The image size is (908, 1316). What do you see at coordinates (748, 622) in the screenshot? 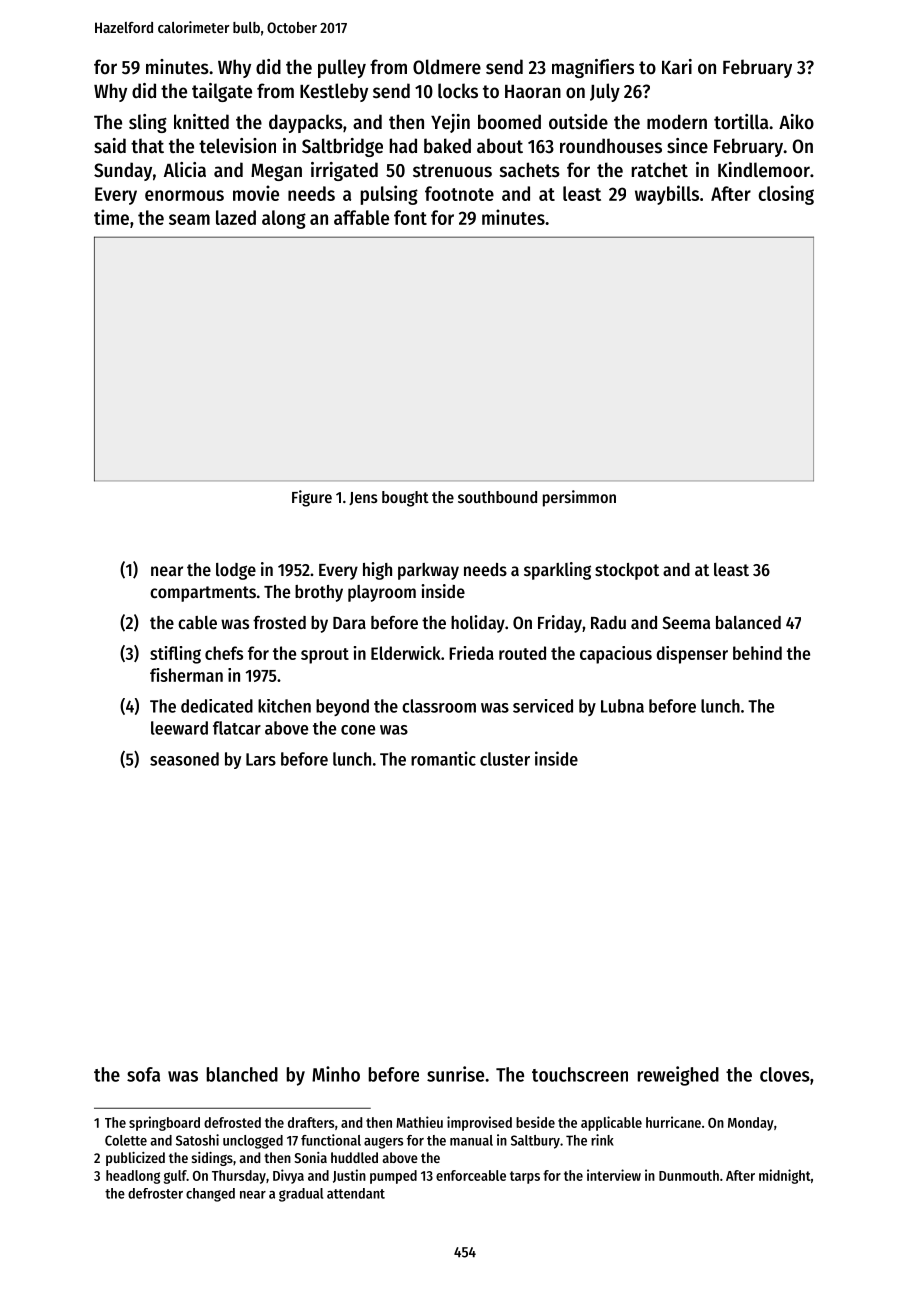
I see `balanced` at bounding box center [748, 622].
